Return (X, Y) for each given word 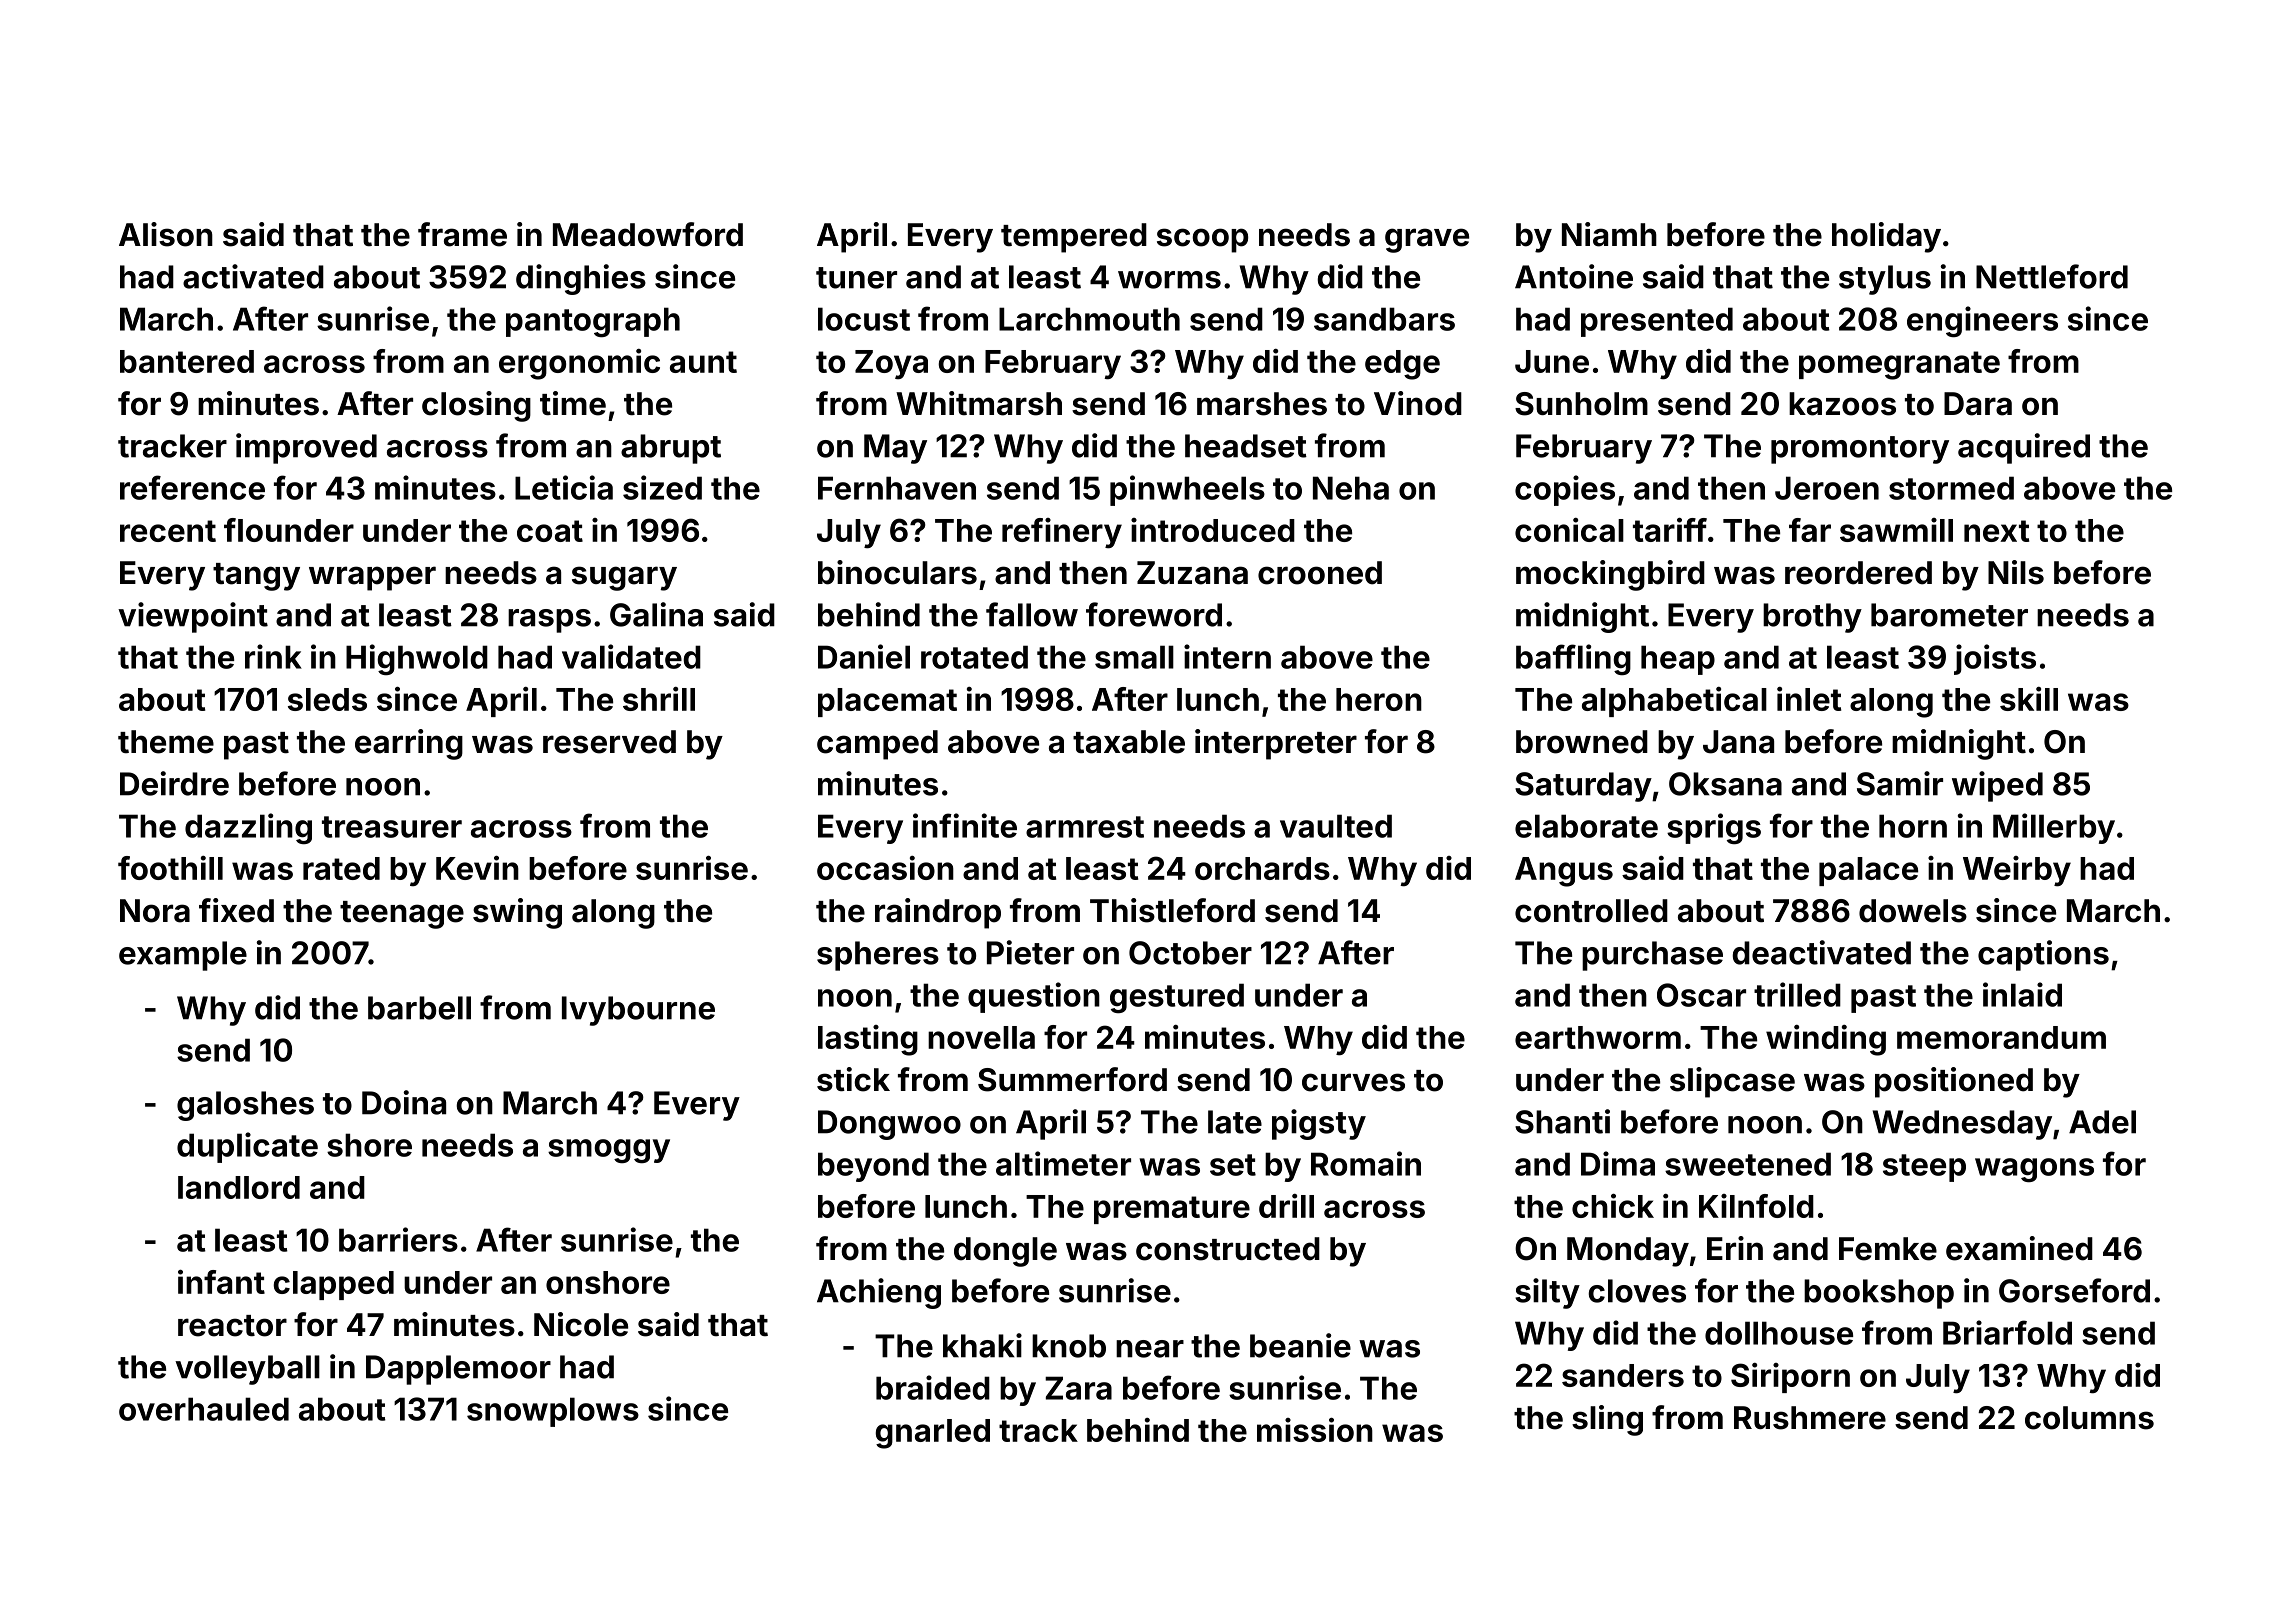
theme (166, 742)
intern (1227, 656)
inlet (1809, 699)
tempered (1074, 238)
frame (462, 234)
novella (981, 1037)
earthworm (1598, 1037)
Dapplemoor (458, 1370)
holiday (1886, 237)
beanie (1300, 1345)
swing (517, 913)
